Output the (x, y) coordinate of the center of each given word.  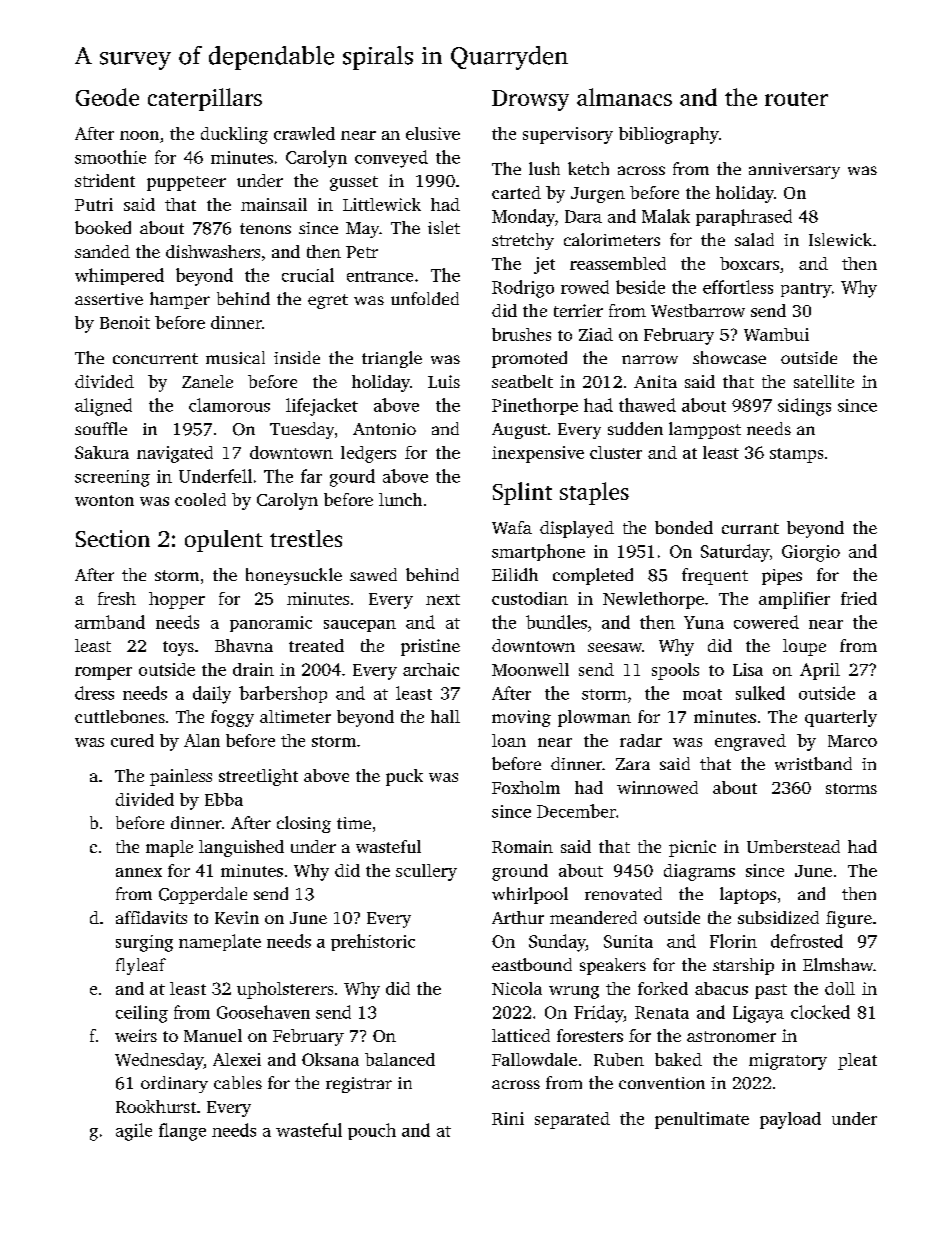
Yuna (704, 622)
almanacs (624, 97)
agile (134, 1132)
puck (404, 777)
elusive (433, 133)
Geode (107, 97)
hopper (177, 600)
